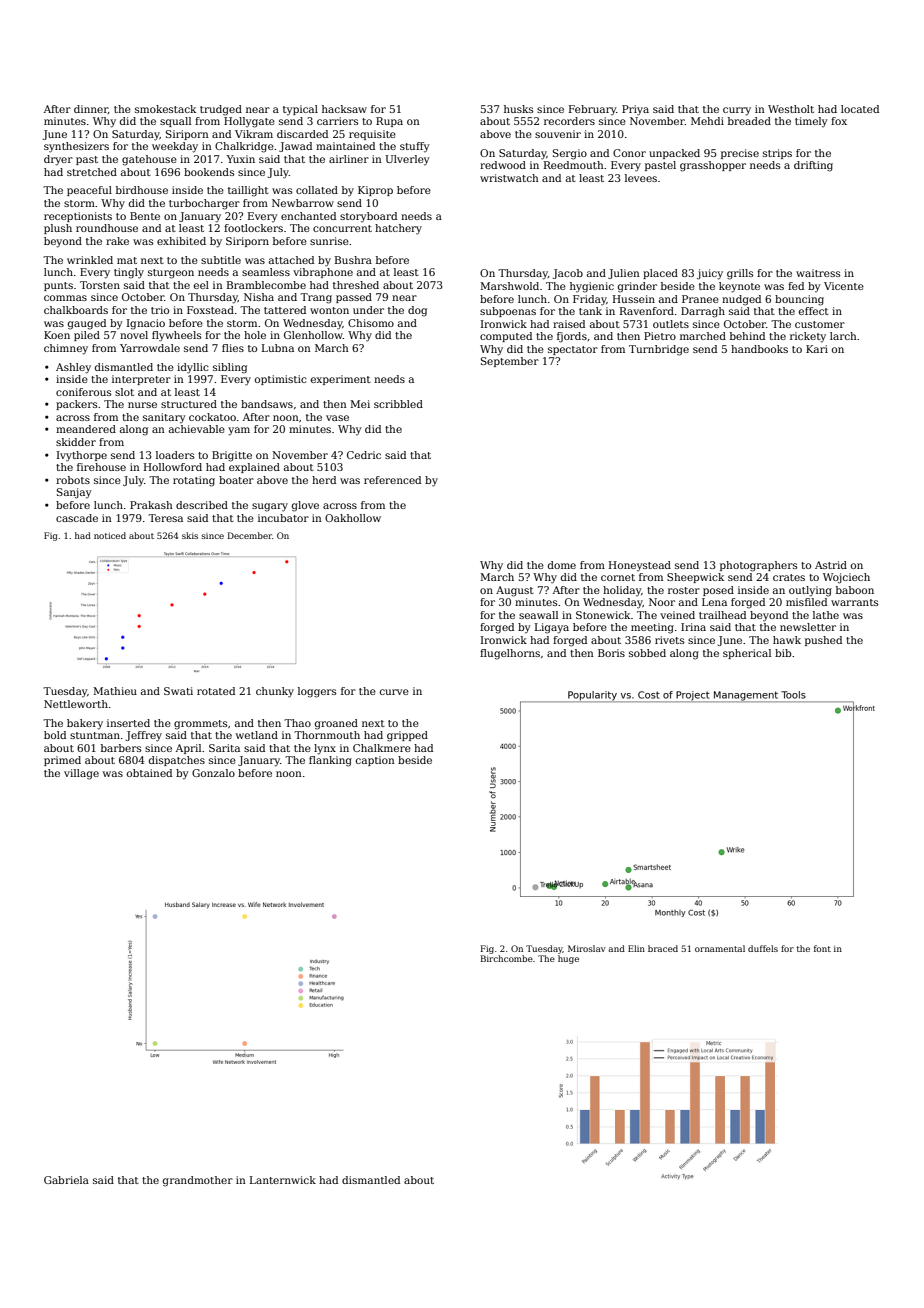 The image size is (924, 1308). What do you see at coordinates (149, 773) in the screenshot?
I see `obtained` at bounding box center [149, 773].
